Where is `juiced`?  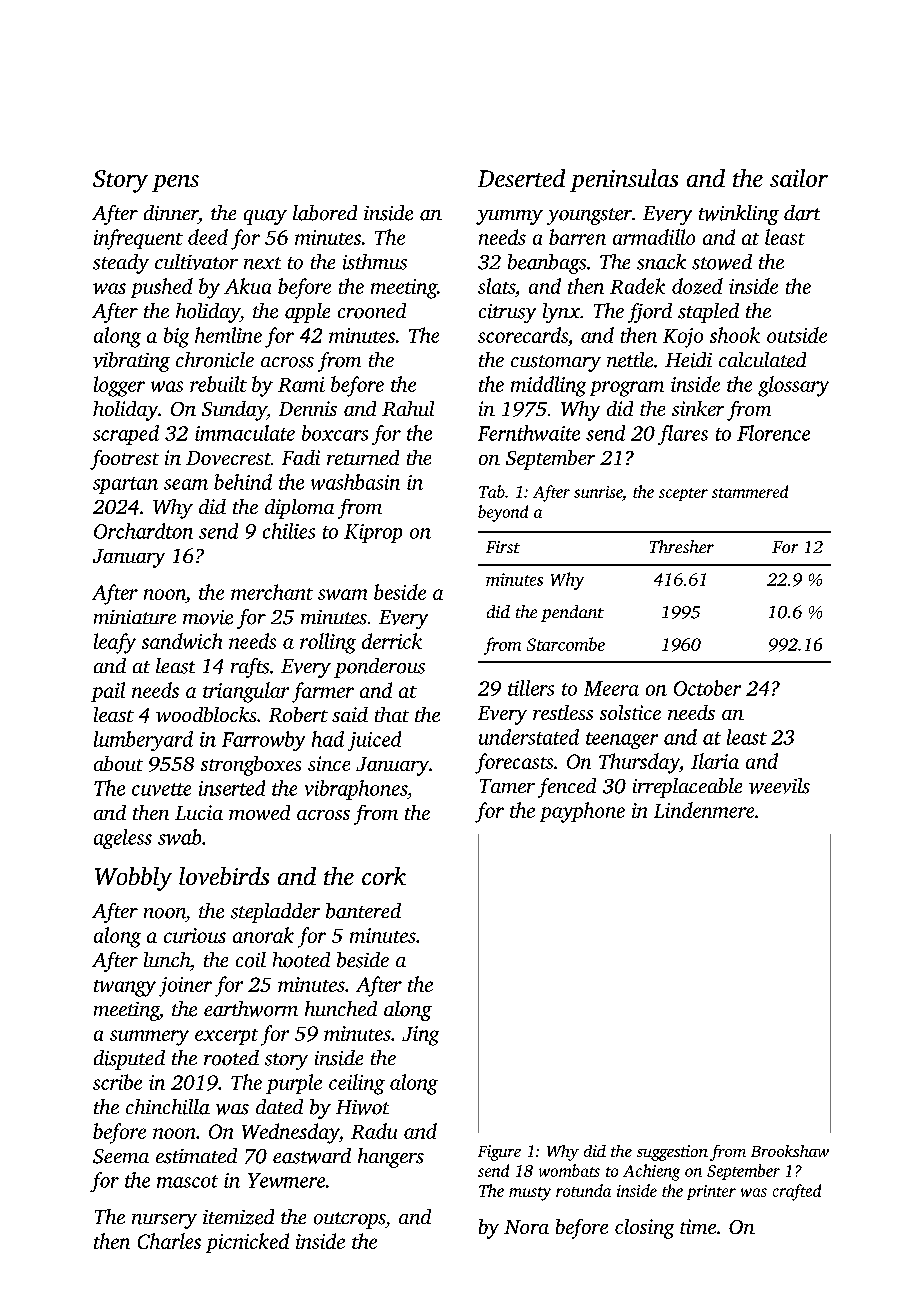 juiced is located at coordinates (374, 741).
